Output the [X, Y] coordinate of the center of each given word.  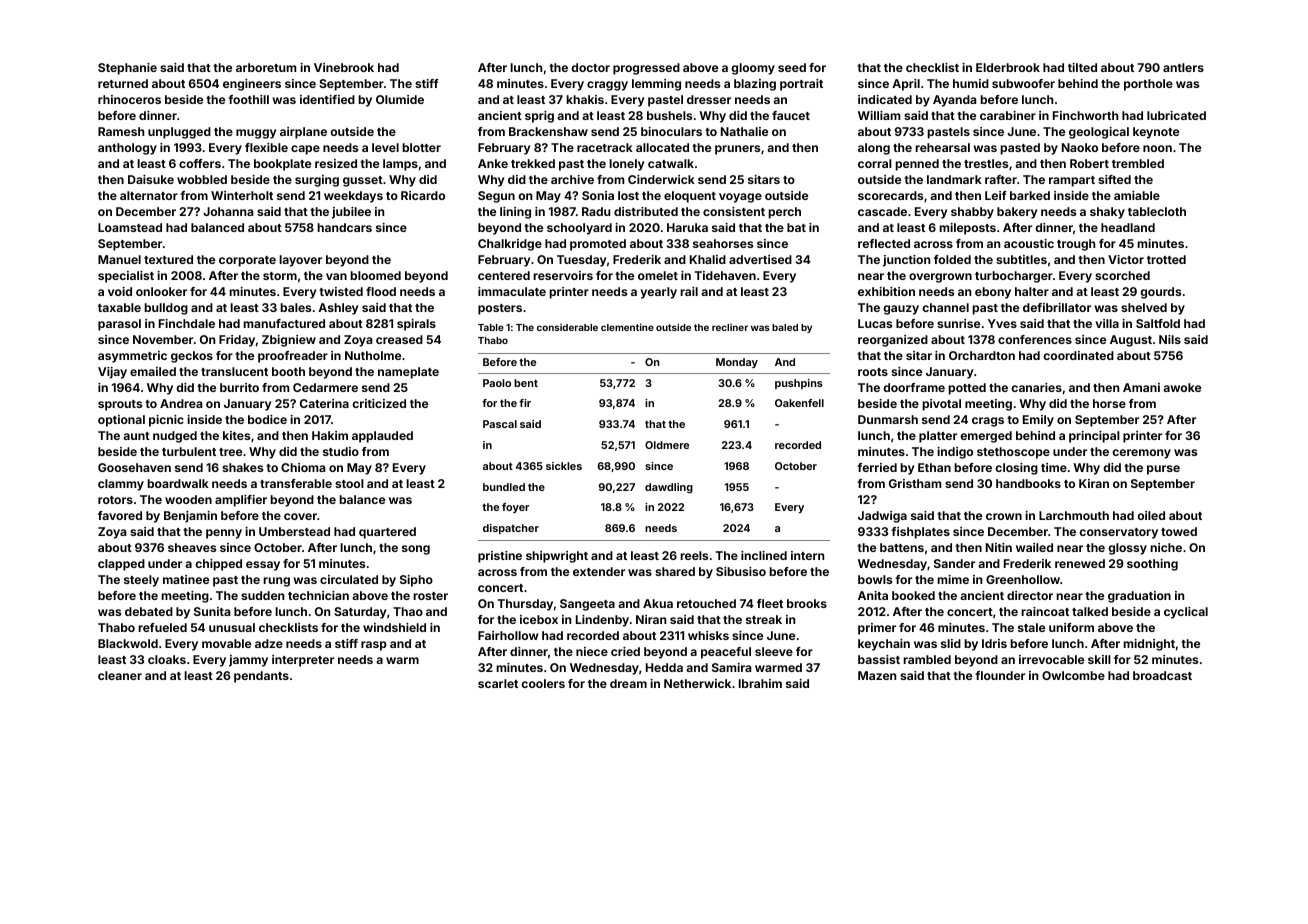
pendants [261, 677]
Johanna [228, 211]
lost [628, 195]
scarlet [498, 683]
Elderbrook [1008, 67]
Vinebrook [344, 67]
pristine [500, 557]
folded [952, 259]
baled [785, 327]
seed [792, 67]
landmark [954, 179]
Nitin [999, 547]
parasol [119, 325]
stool [349, 483]
